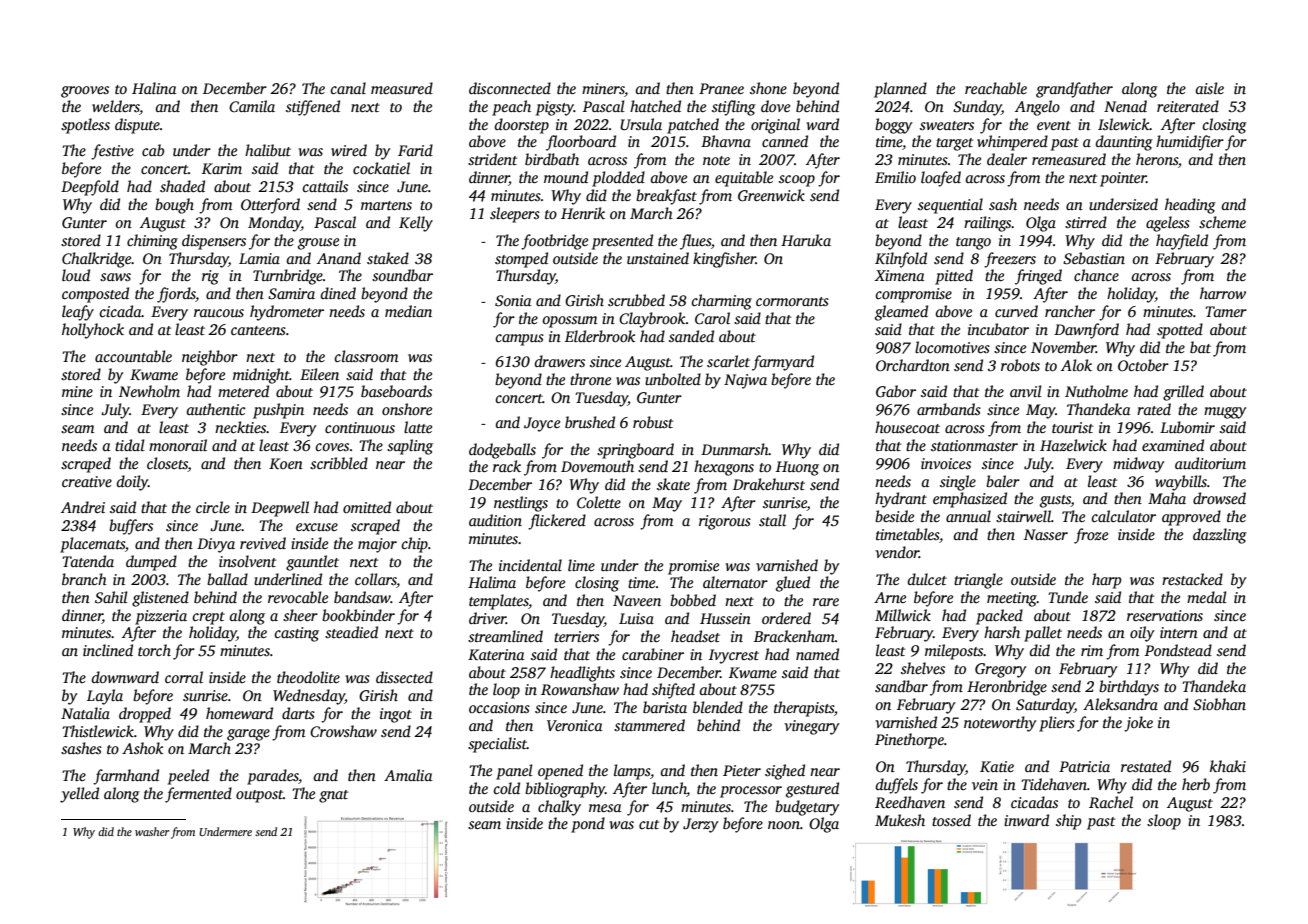 This image has height=924, width=1308. I want to click on coves, so click(332, 447).
